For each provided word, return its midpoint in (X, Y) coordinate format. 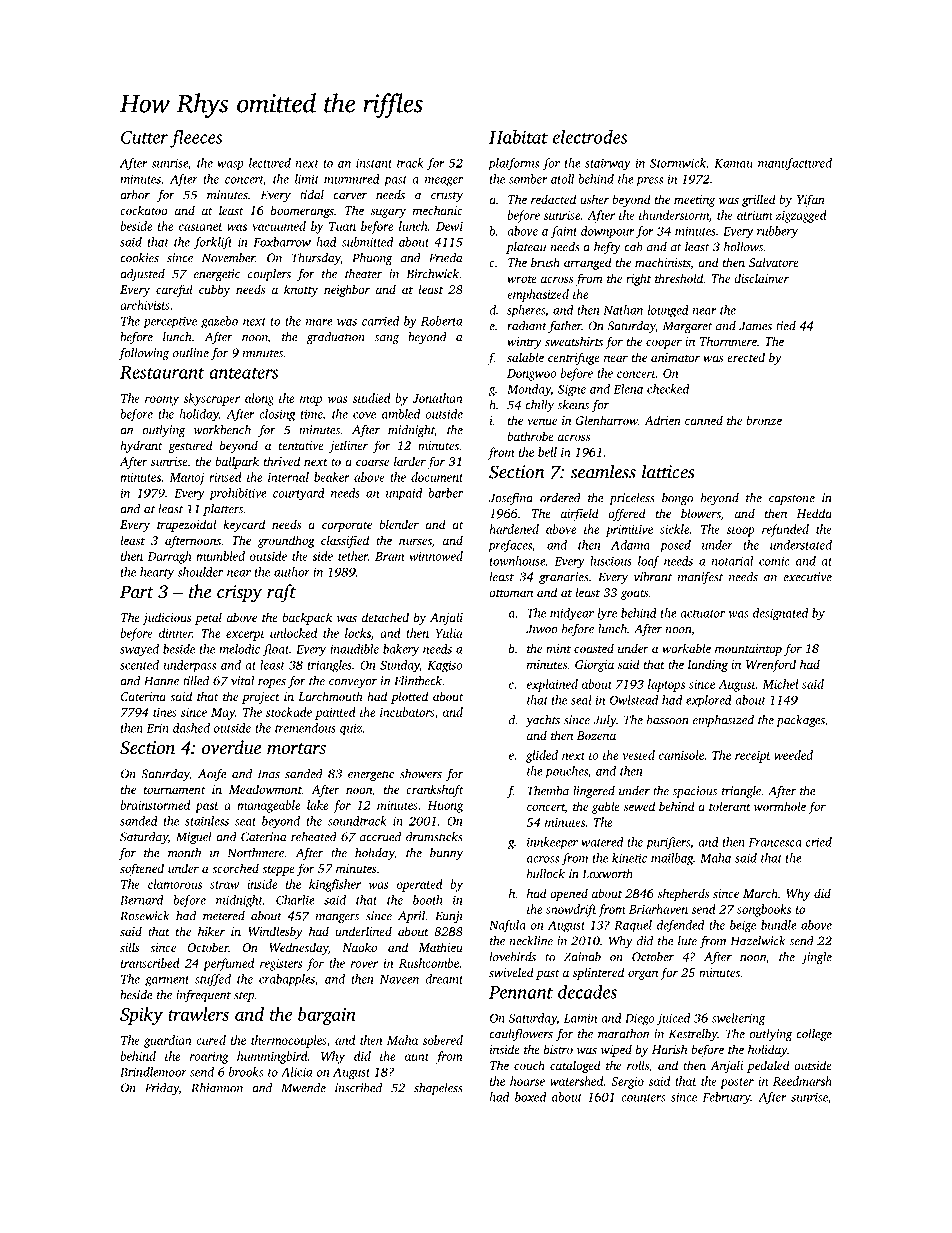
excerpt (245, 635)
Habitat (518, 137)
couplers (269, 275)
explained (552, 685)
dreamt (444, 979)
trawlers (198, 1014)
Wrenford (771, 665)
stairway (608, 165)
